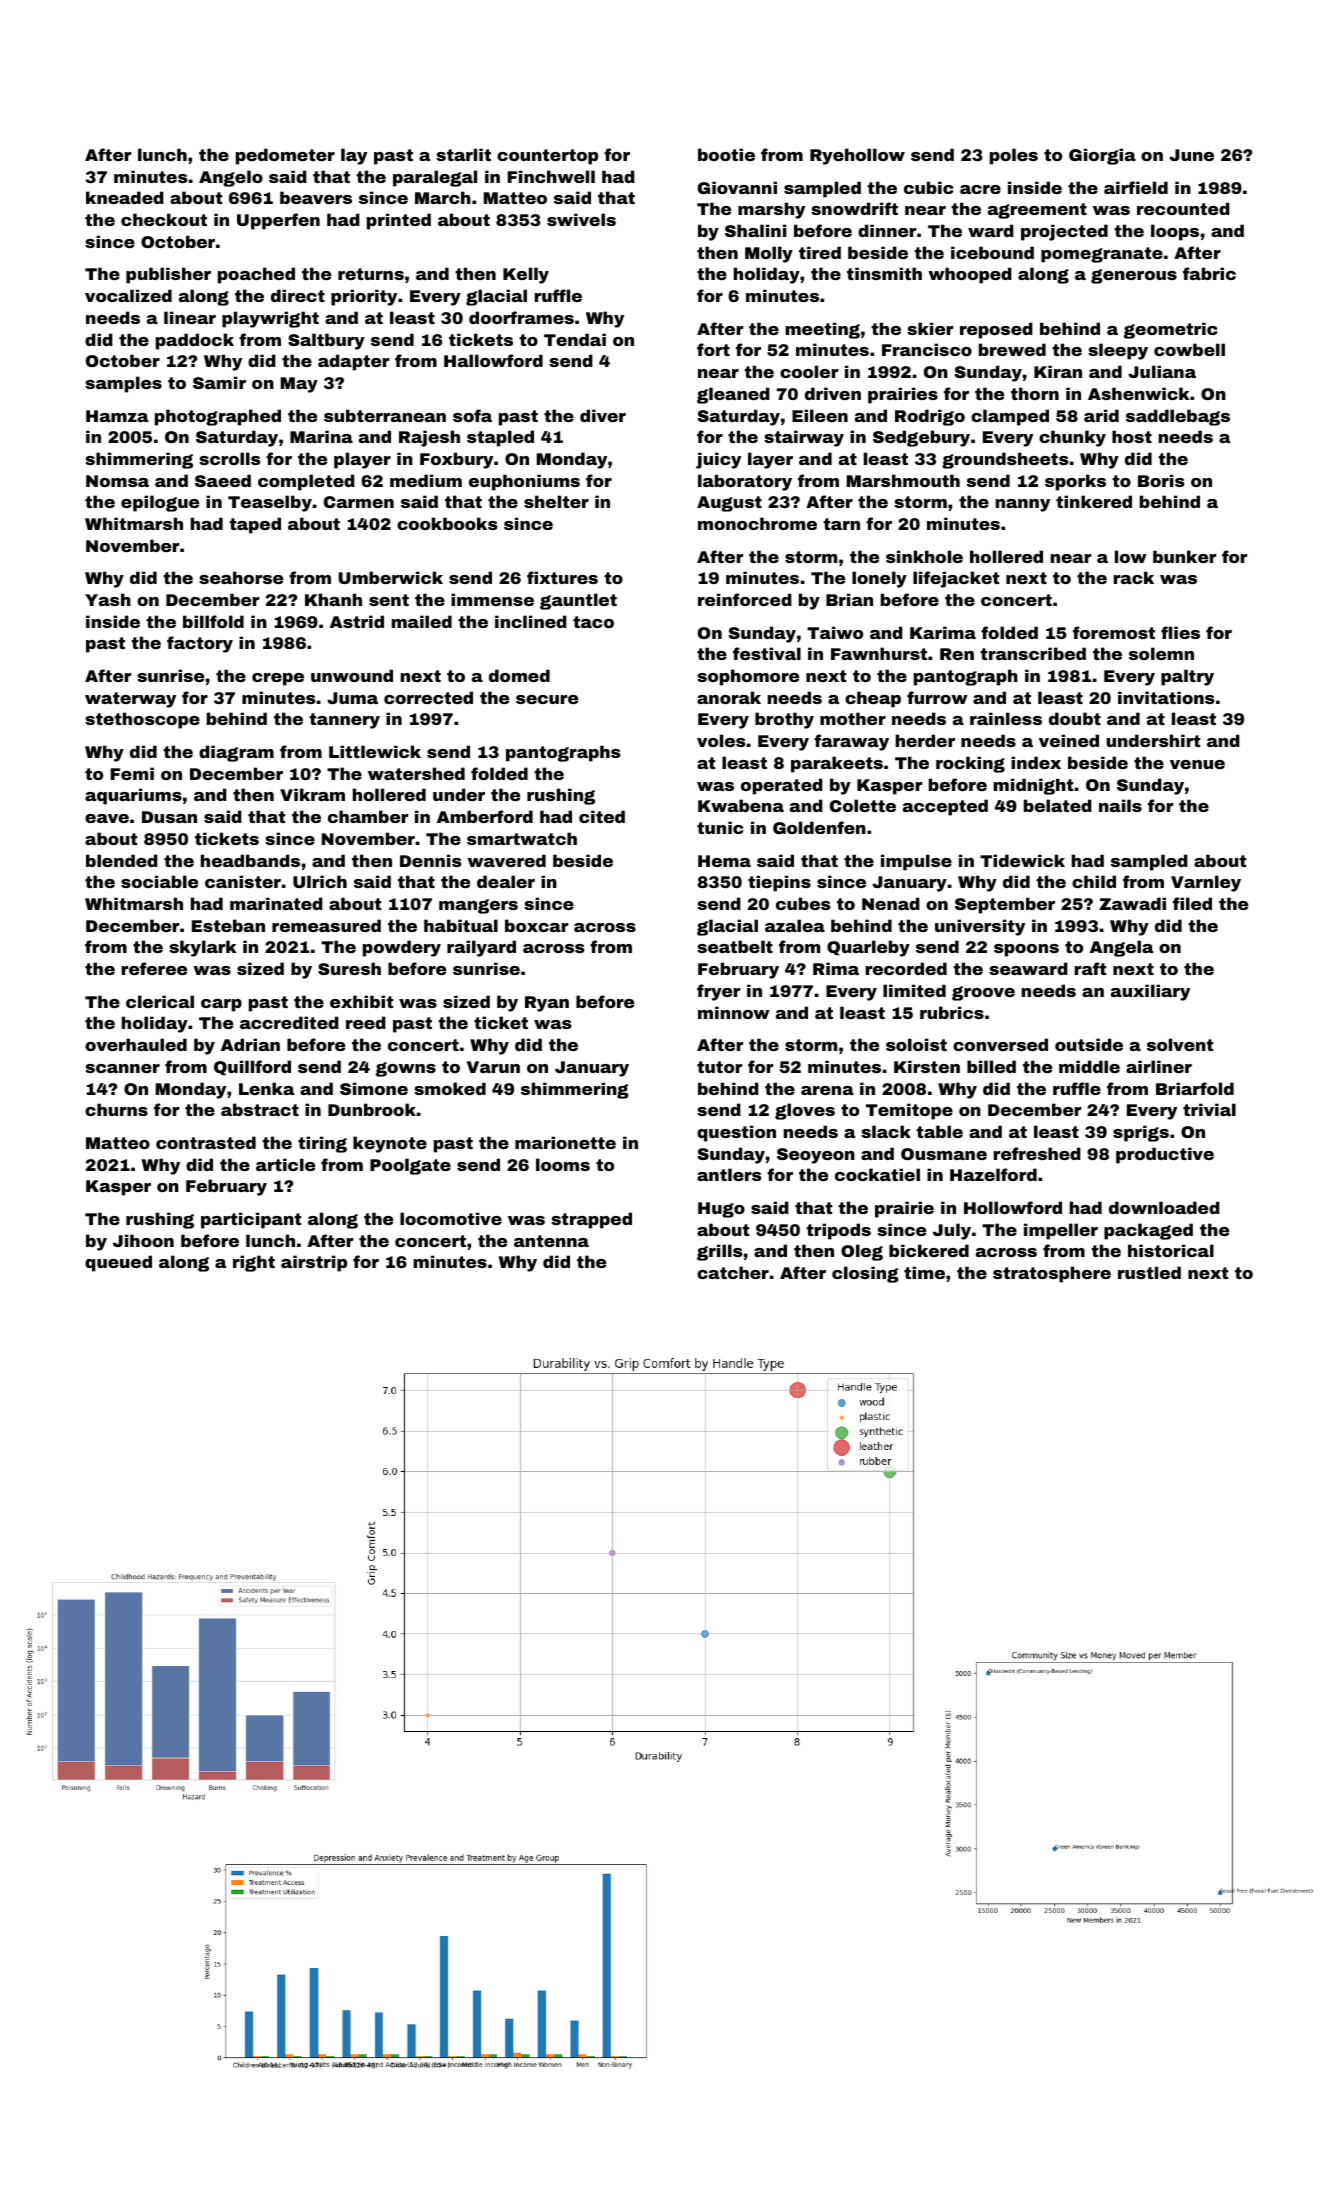 The width and height of the screenshot is (1339, 2206). Describe the element at coordinates (314, 1263) in the screenshot. I see `airstrip` at that location.
